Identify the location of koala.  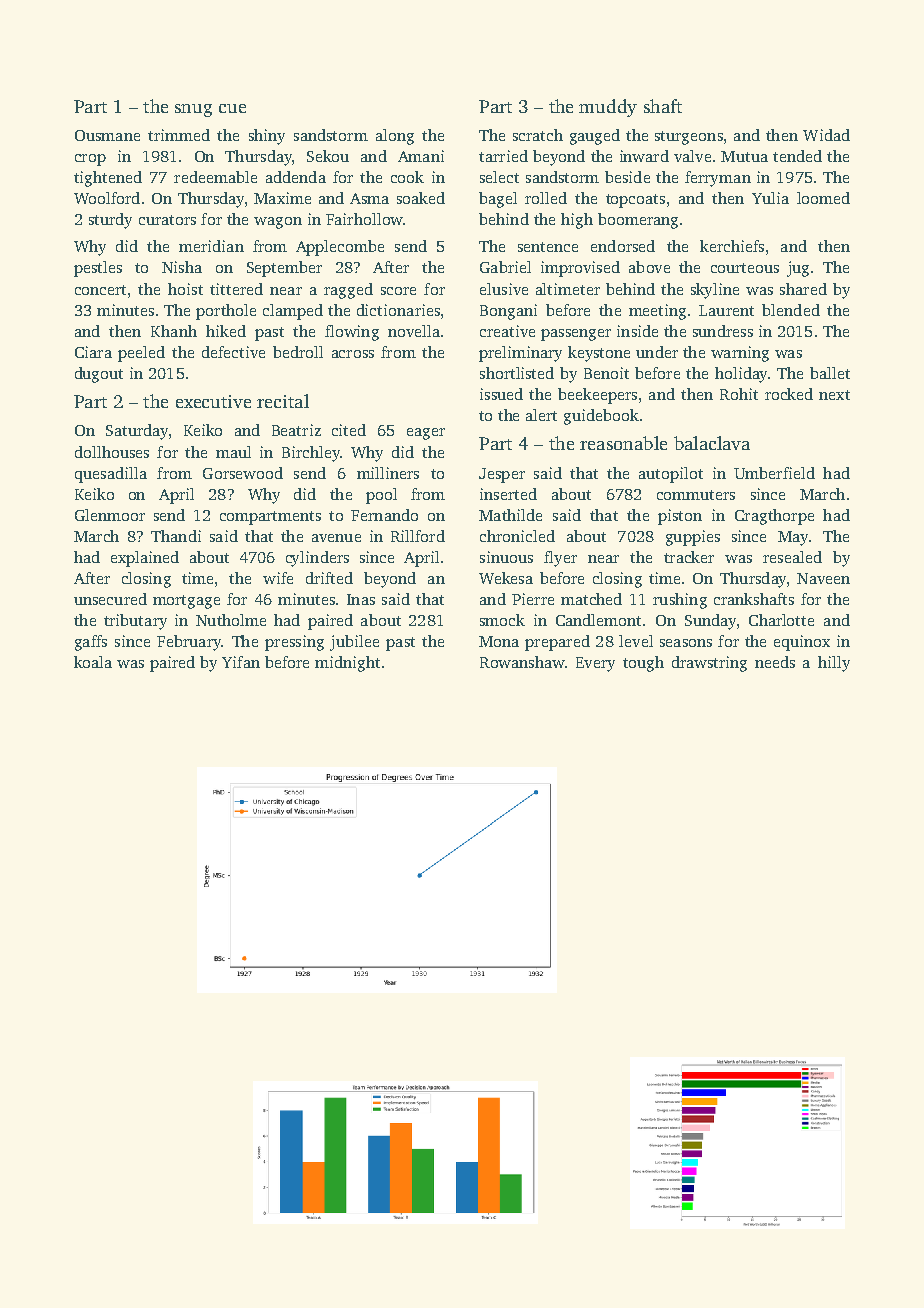
(93, 662).
